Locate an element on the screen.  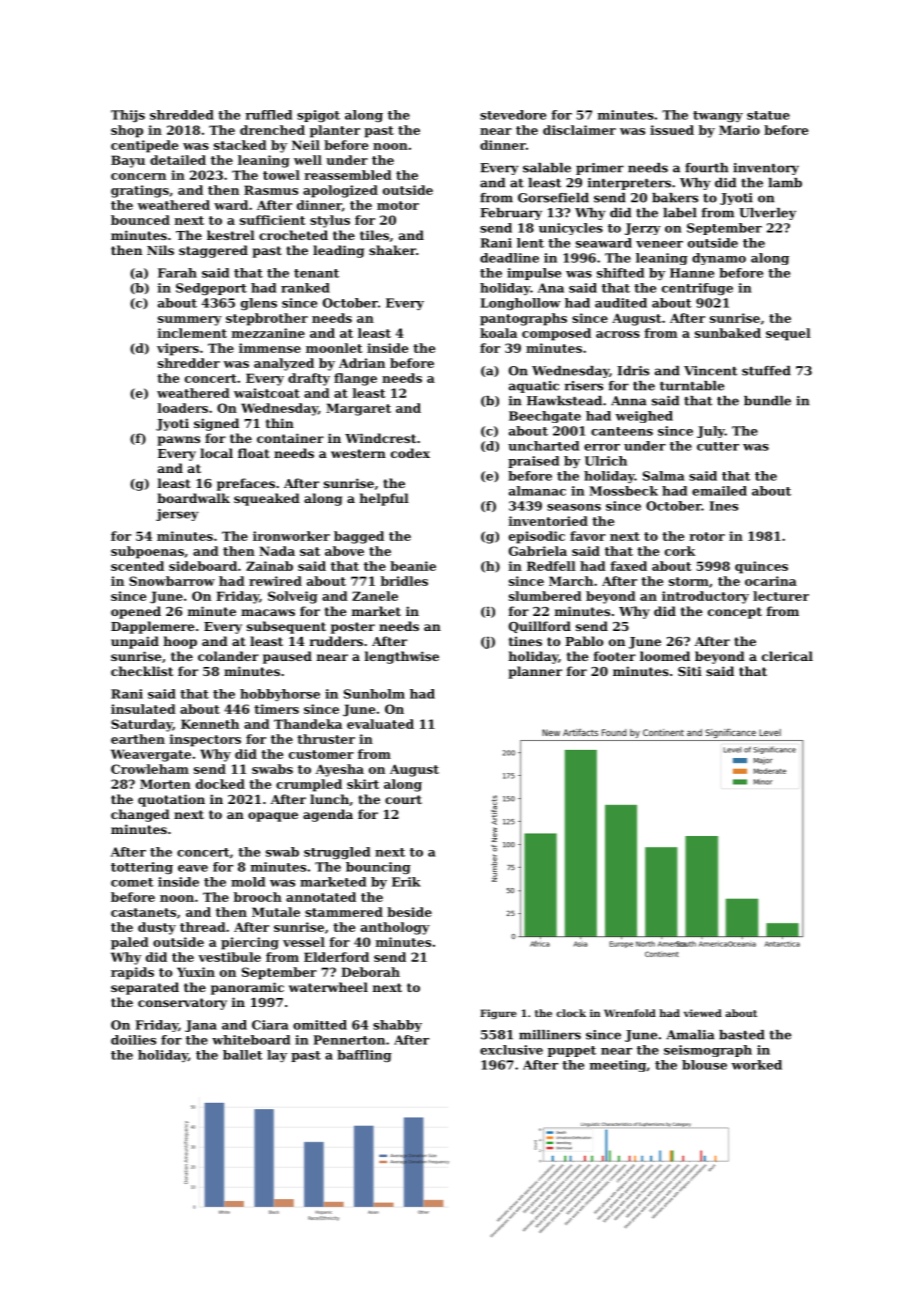
turntable is located at coordinates (692, 386).
